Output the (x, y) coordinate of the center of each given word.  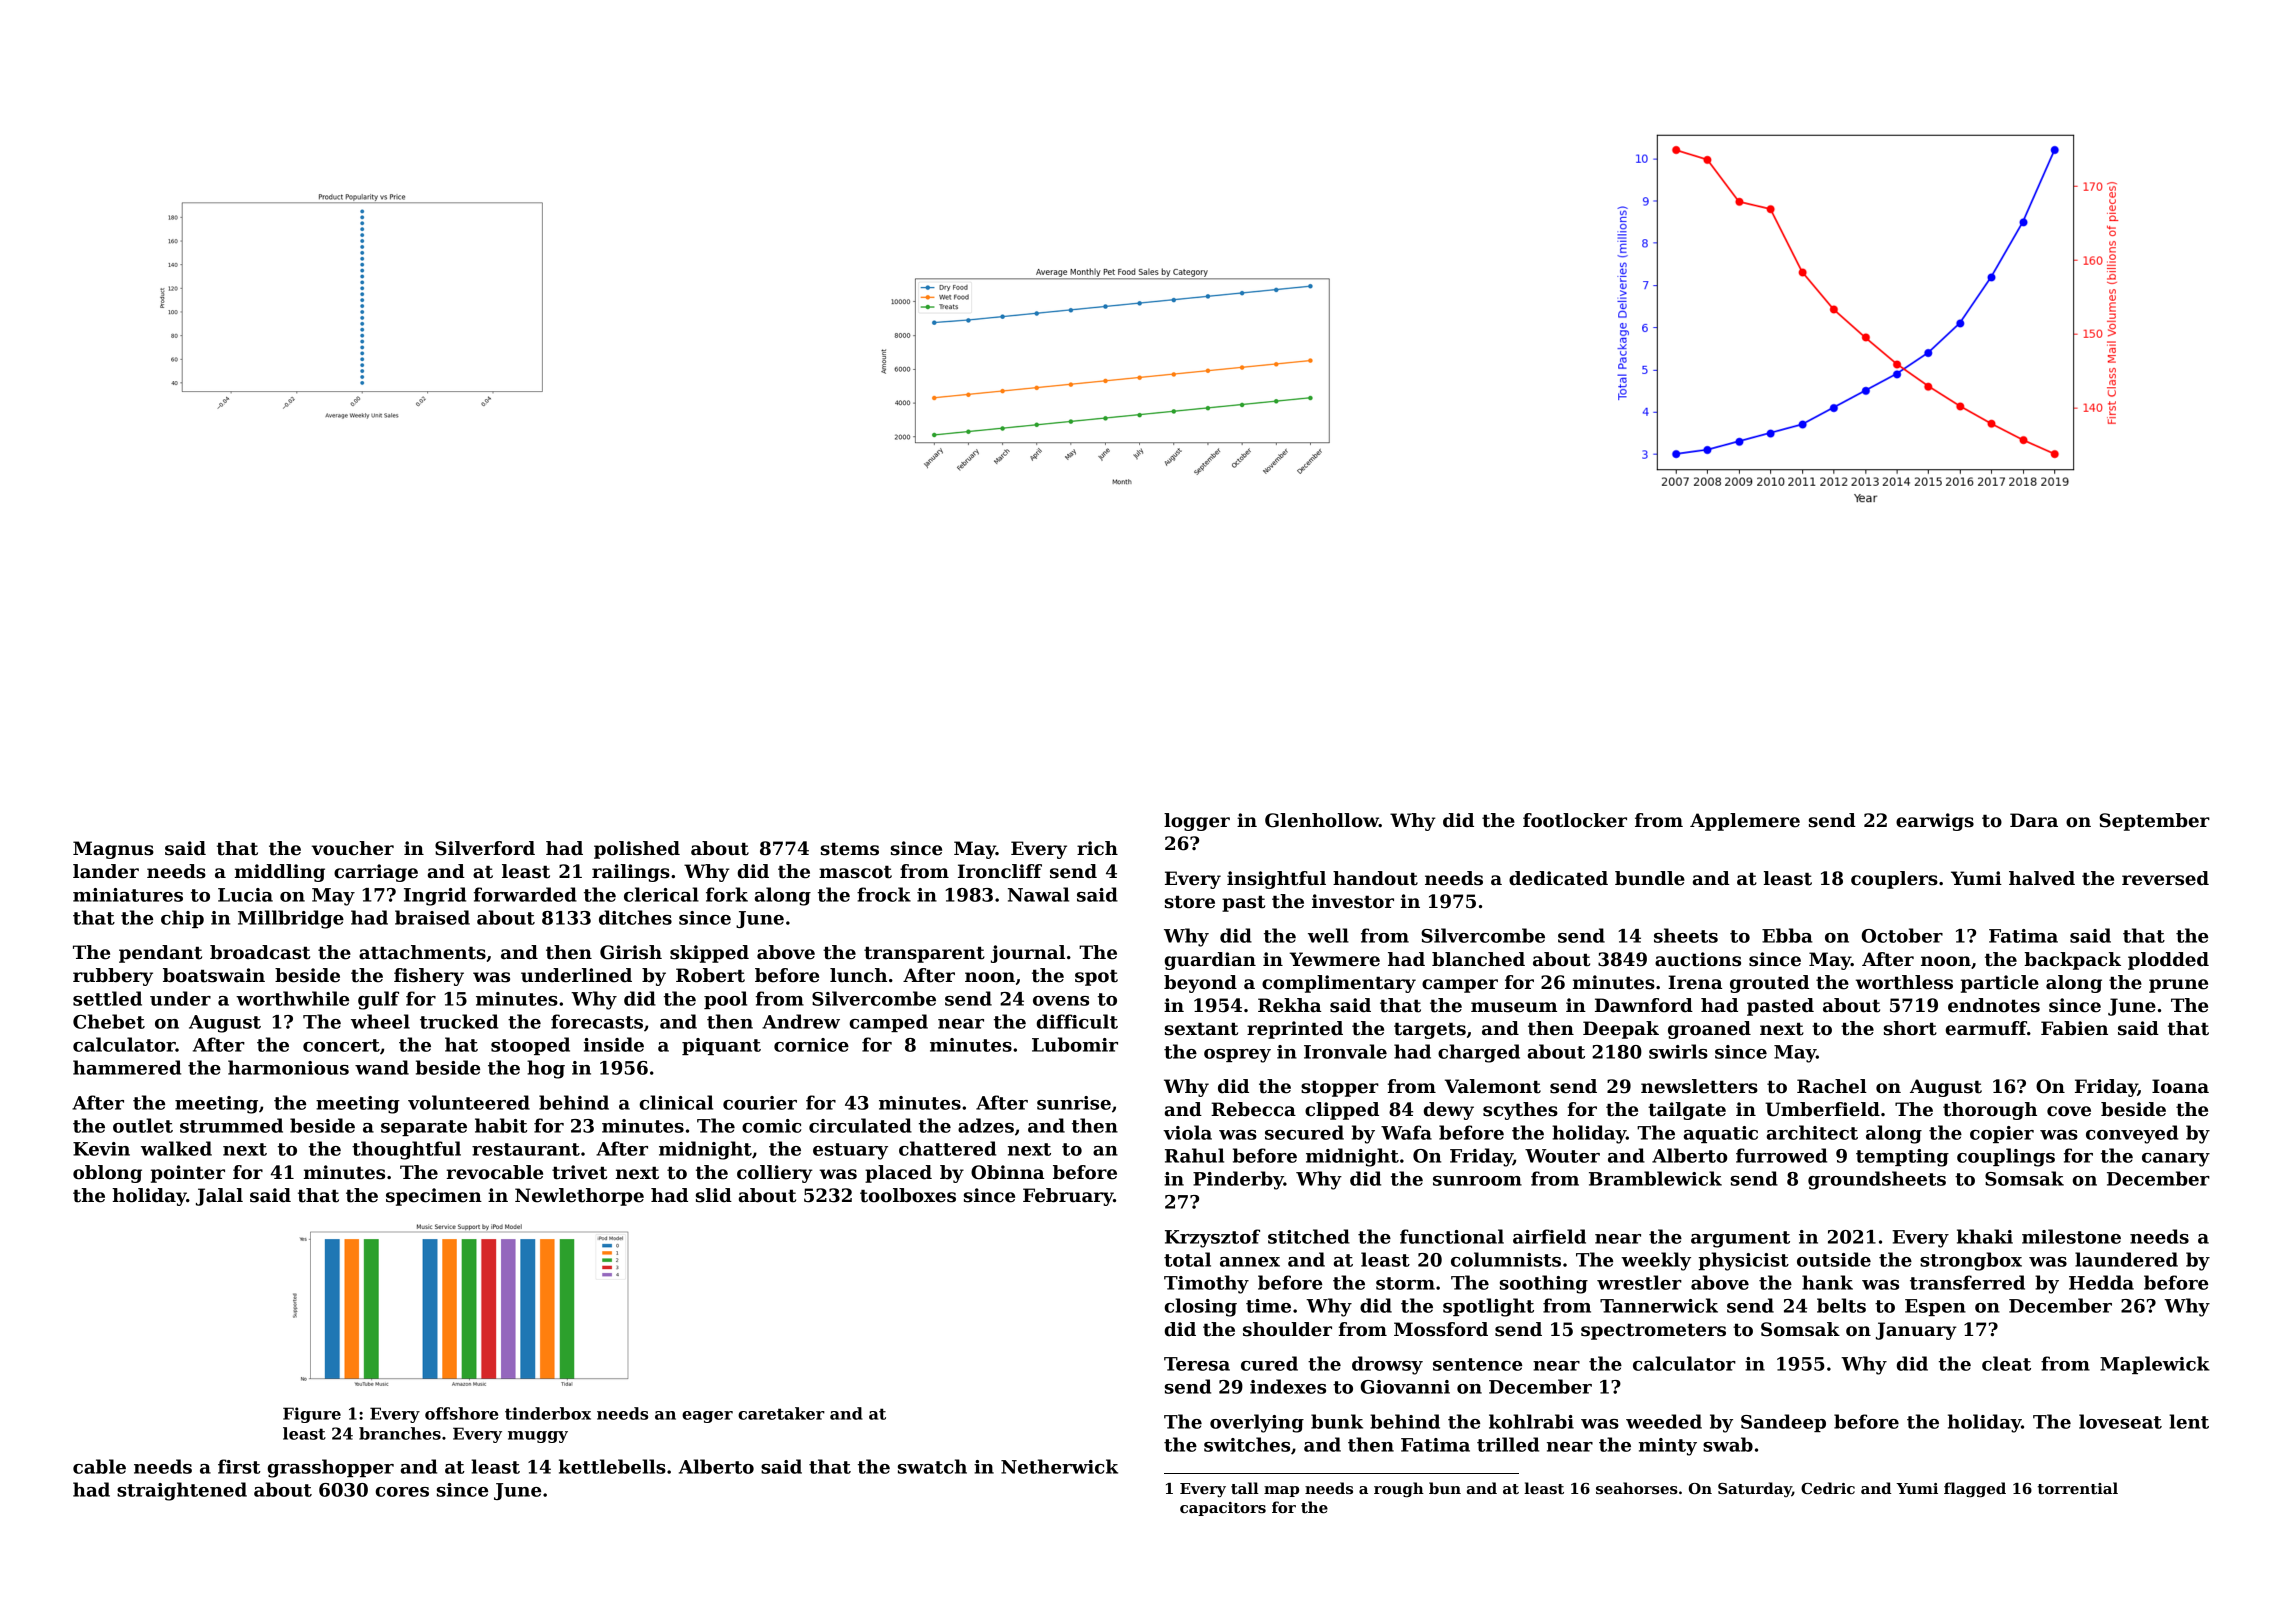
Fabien (2074, 1028)
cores (402, 1492)
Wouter (1562, 1156)
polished (637, 850)
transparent (924, 954)
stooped (530, 1046)
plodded (2168, 961)
